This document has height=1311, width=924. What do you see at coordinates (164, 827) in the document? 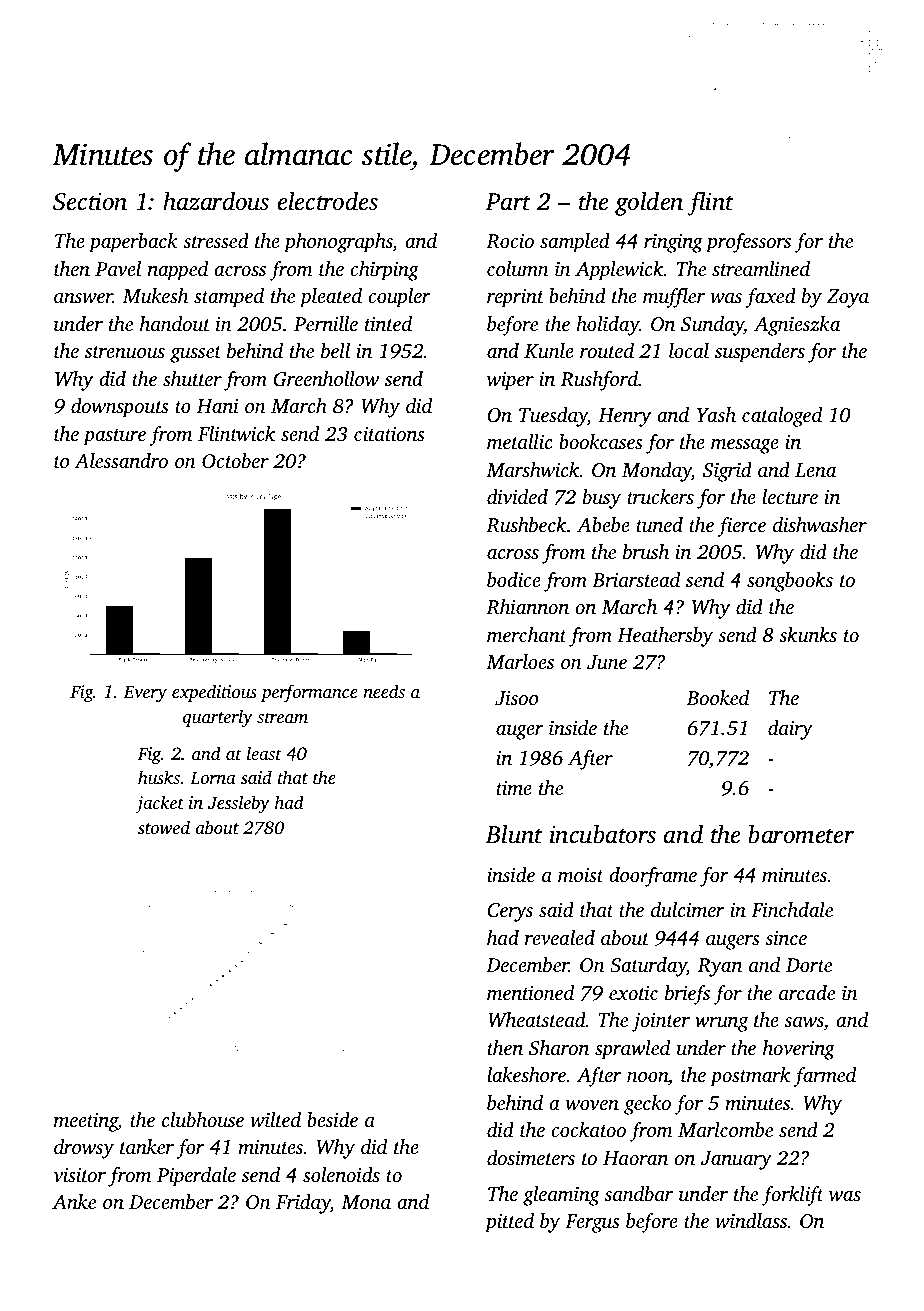
I see `stowed` at bounding box center [164, 827].
